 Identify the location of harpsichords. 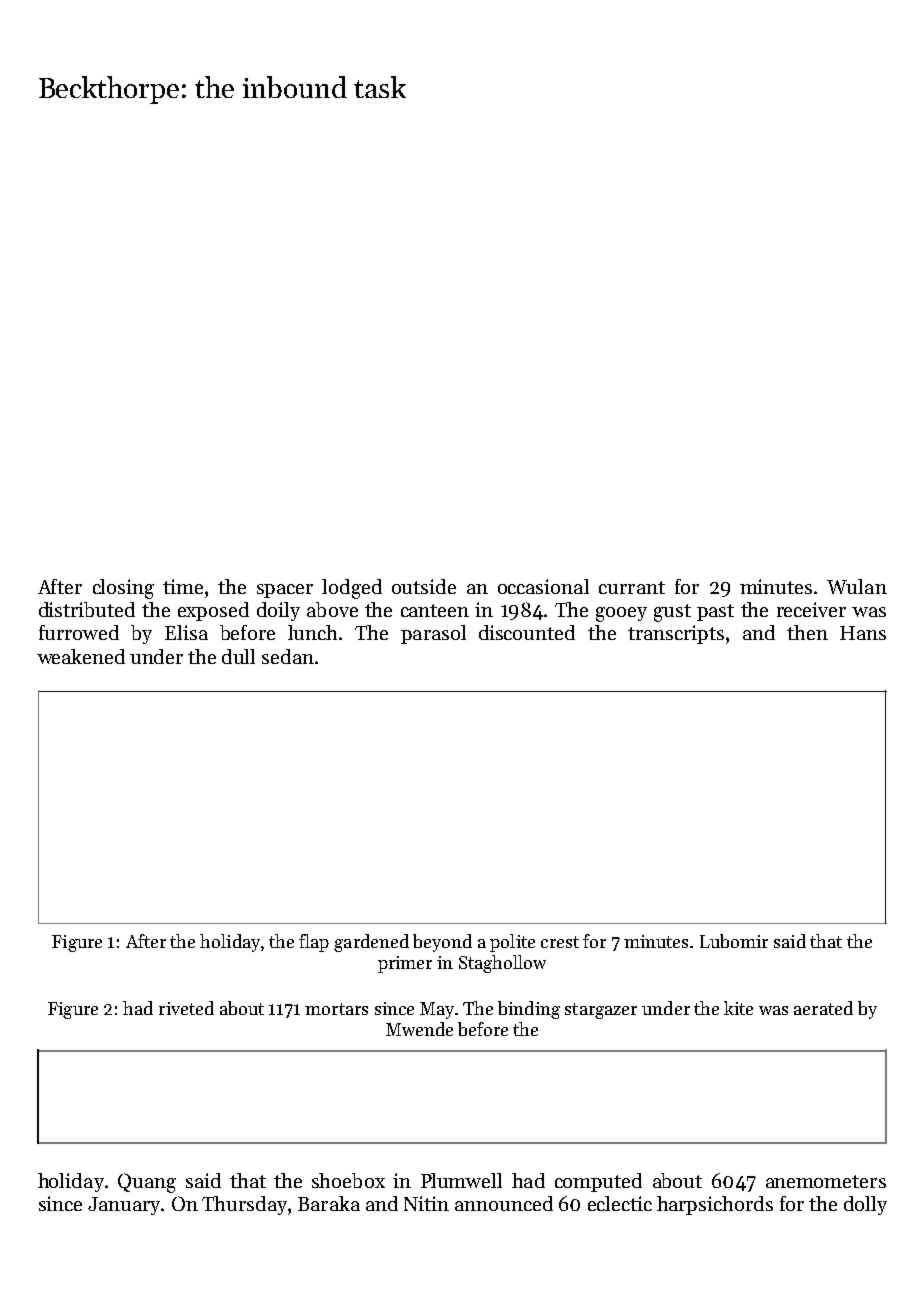
(715, 1205).
